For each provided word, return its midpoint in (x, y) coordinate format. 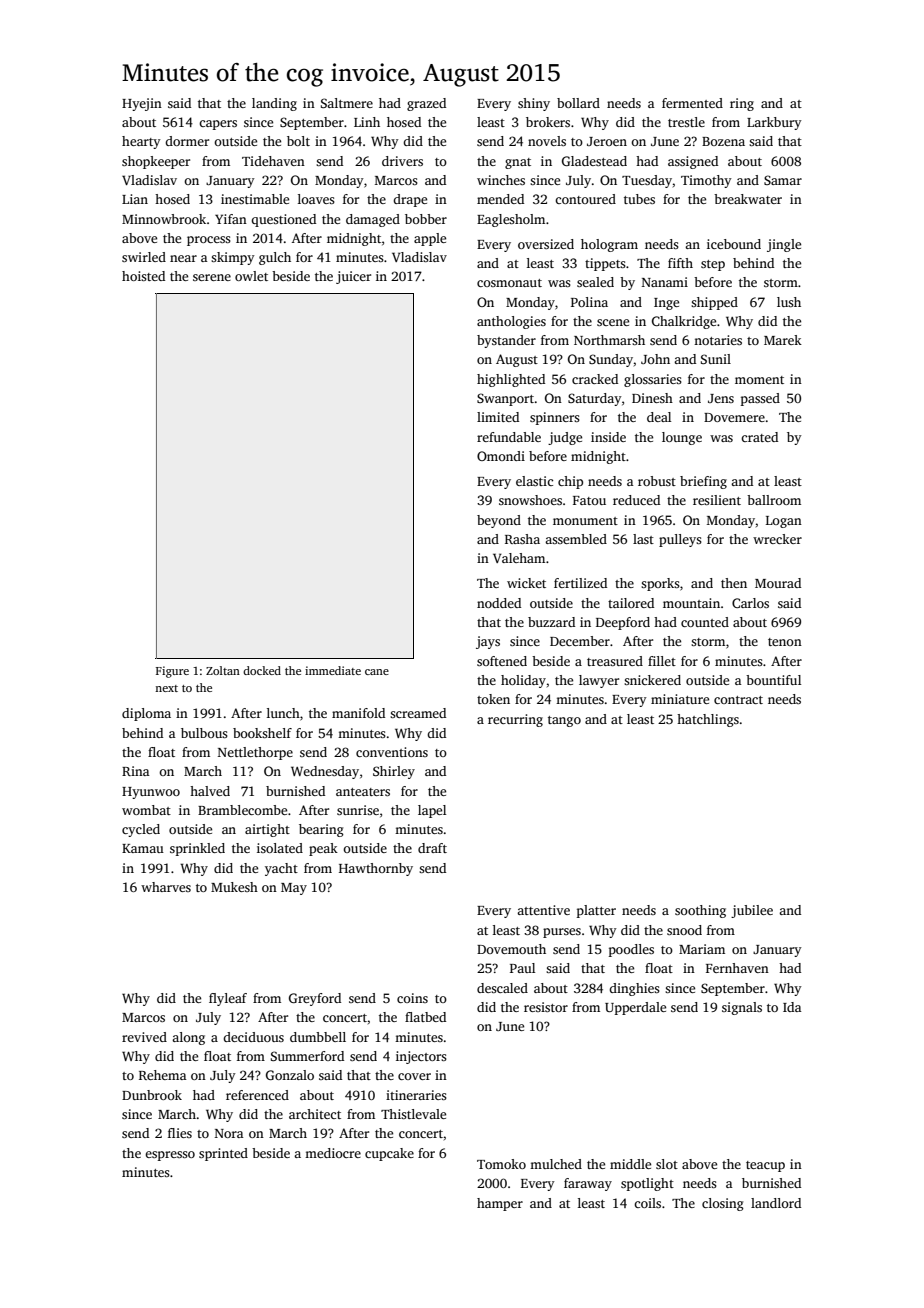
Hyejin (142, 104)
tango (564, 721)
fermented (692, 103)
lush (789, 302)
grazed (426, 104)
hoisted (143, 276)
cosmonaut (509, 283)
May (294, 889)
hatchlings (708, 720)
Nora (229, 1133)
